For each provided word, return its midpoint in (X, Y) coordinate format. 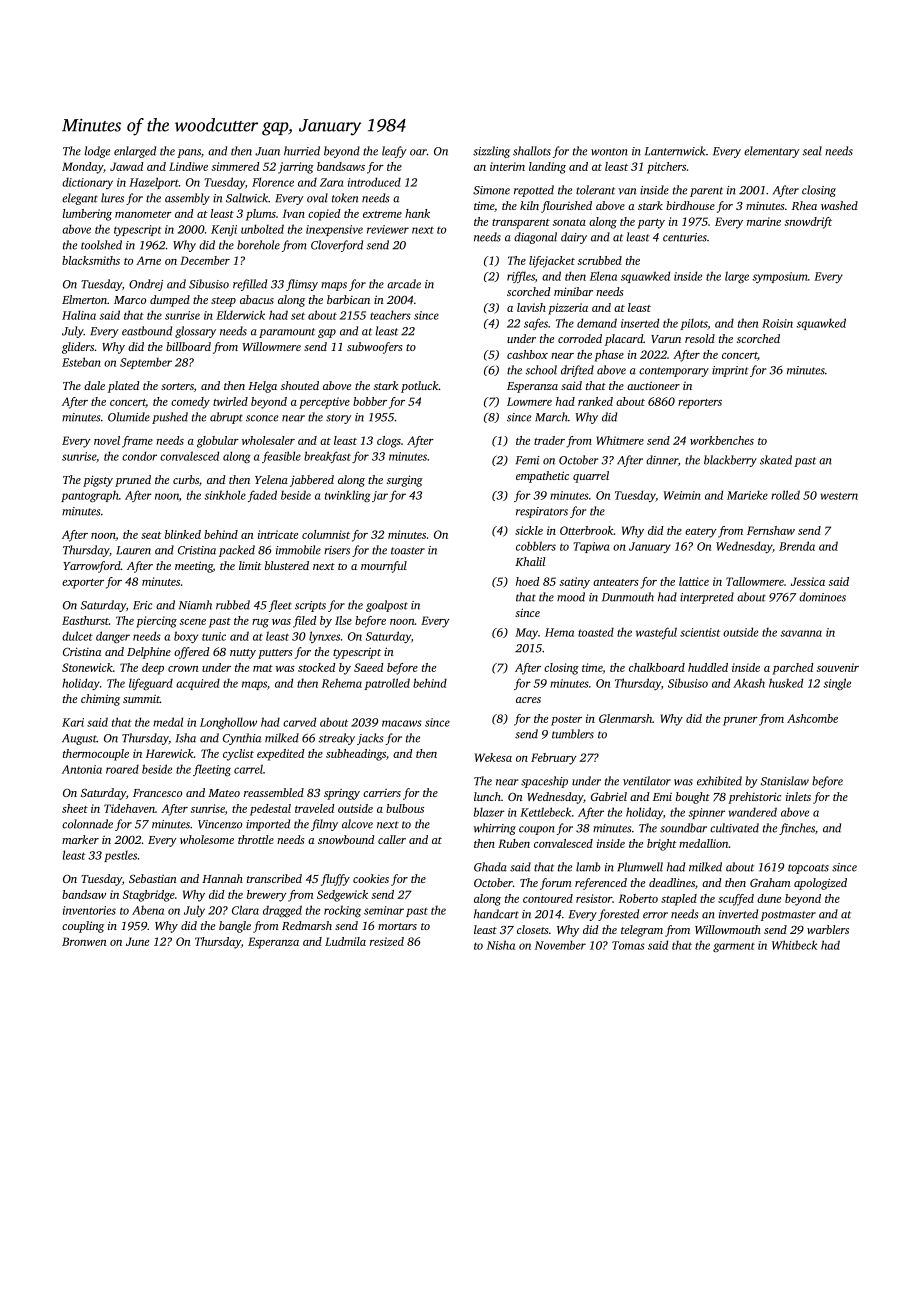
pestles (120, 856)
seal (812, 151)
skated (776, 460)
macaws (402, 723)
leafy (394, 152)
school (541, 370)
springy (342, 794)
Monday (83, 168)
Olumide (129, 417)
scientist (700, 632)
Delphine (149, 653)
